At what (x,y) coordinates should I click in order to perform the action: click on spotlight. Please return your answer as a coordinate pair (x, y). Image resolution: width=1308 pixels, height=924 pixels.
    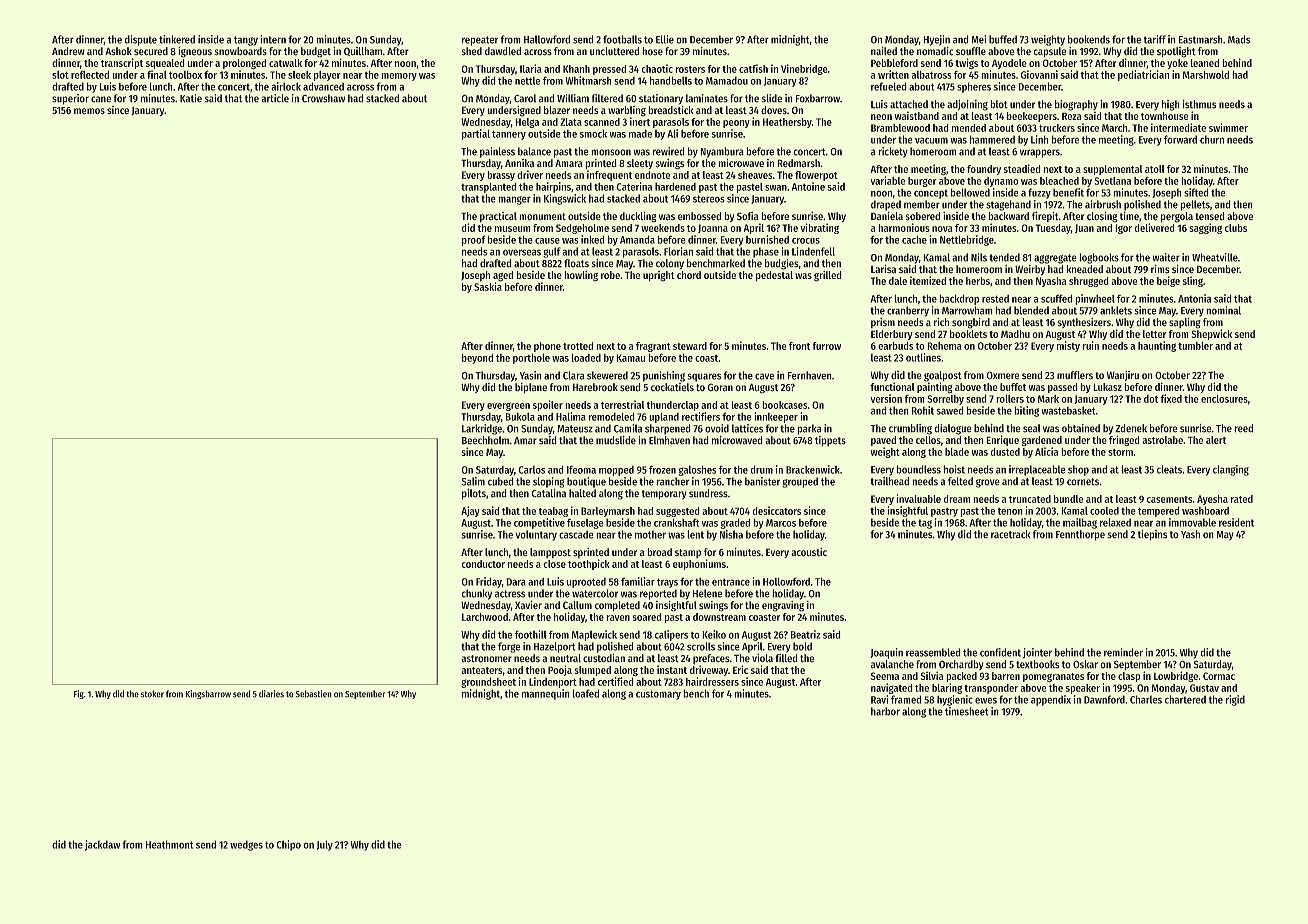
    Looking at the image, I should click on (1176, 52).
